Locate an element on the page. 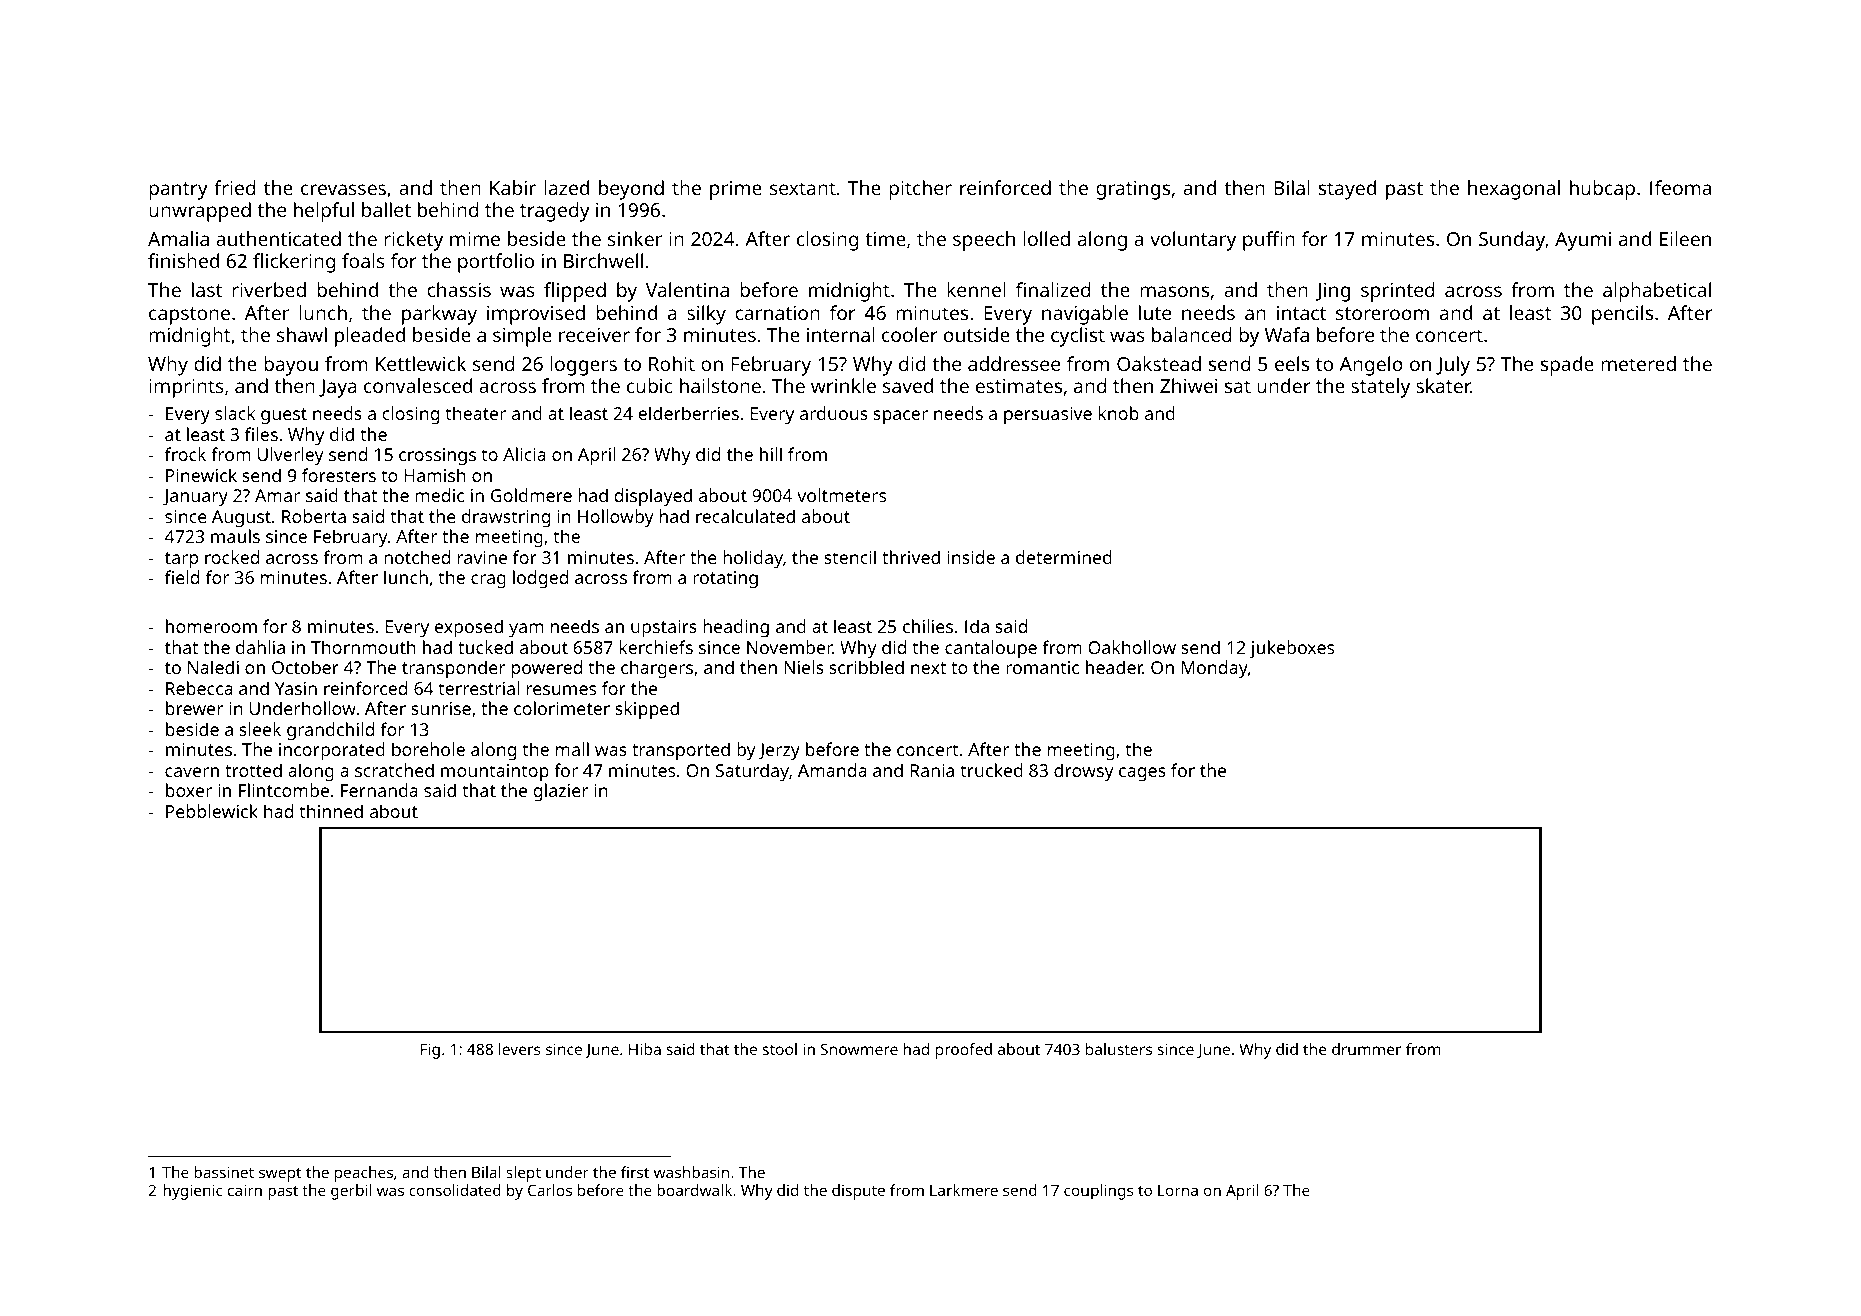 This document has width=1861, height=1316. stayed is located at coordinates (1347, 190).
